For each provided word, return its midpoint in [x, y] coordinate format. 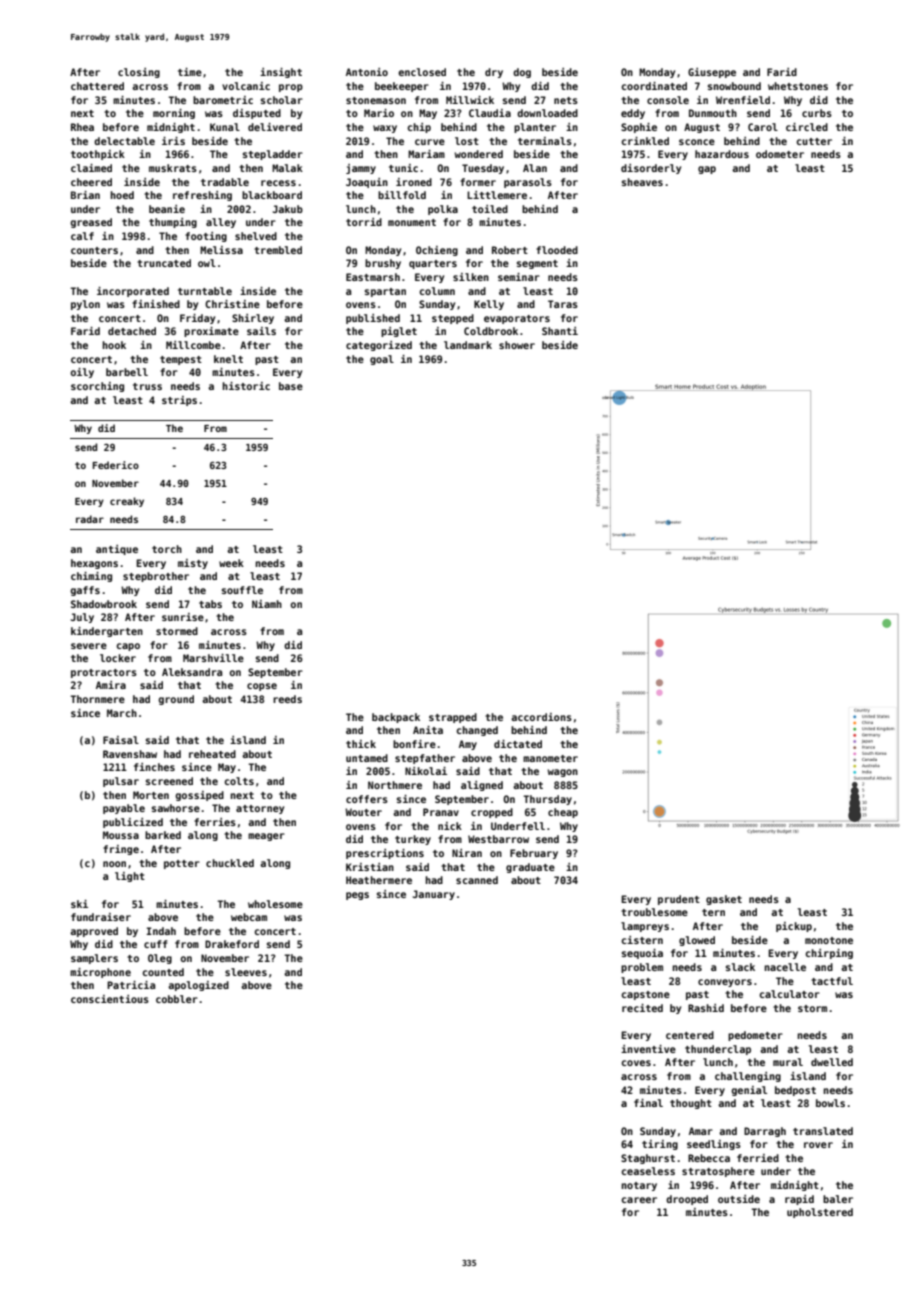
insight [281, 73]
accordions [541, 717]
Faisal [121, 740]
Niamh [267, 604]
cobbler [177, 999]
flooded [557, 250]
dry [494, 73]
